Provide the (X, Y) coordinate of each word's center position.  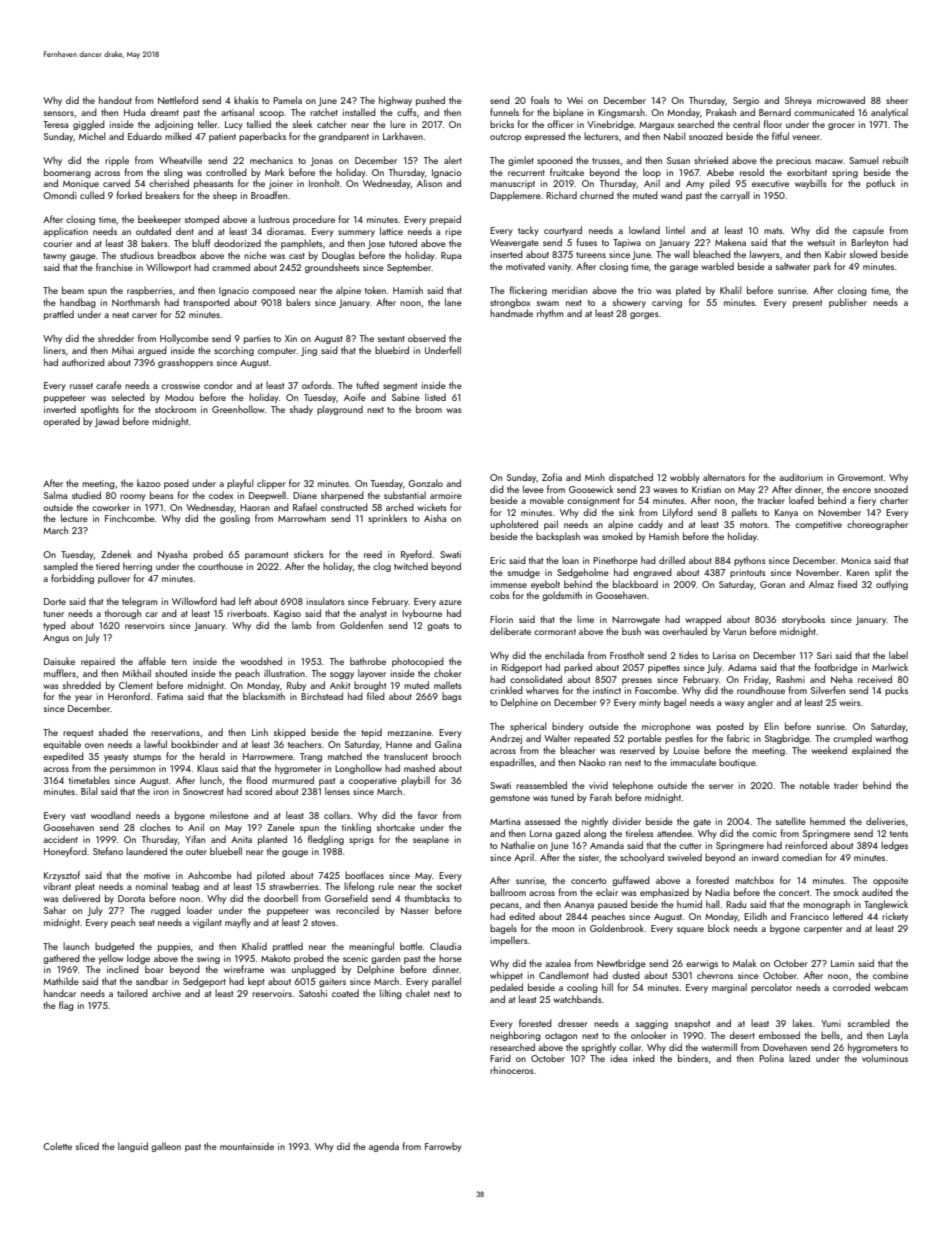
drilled (672, 560)
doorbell (281, 898)
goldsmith (562, 596)
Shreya (798, 101)
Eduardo (145, 136)
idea (619, 1058)
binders (693, 1058)
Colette (57, 1146)
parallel (446, 982)
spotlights (100, 410)
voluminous (885, 1058)
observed (427, 338)
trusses (606, 161)
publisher (848, 303)
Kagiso (287, 614)
